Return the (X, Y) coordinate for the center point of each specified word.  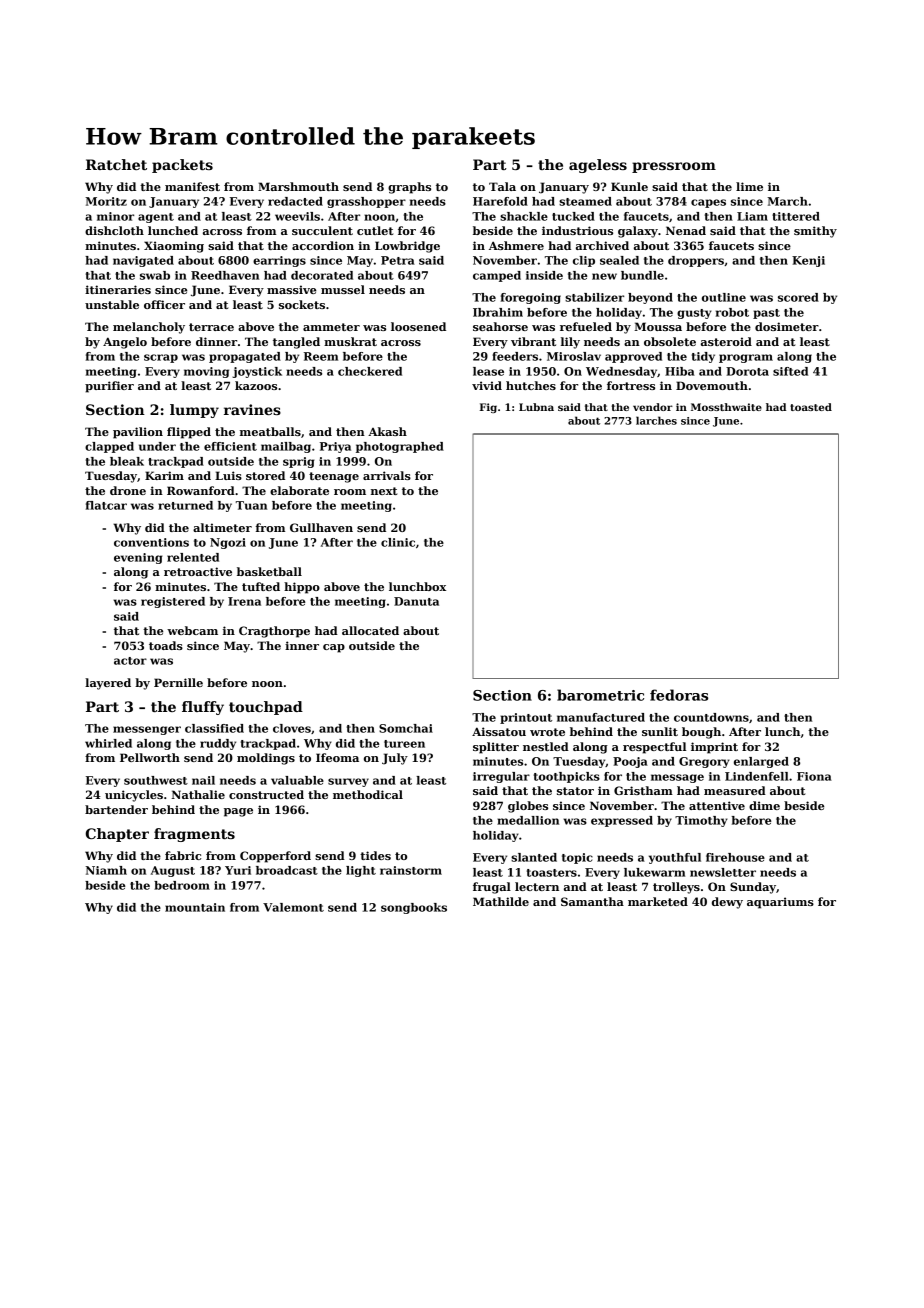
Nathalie (198, 794)
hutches (531, 385)
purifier (109, 387)
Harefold (500, 201)
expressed (622, 821)
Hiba (680, 371)
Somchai (406, 728)
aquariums (780, 903)
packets (182, 166)
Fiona (814, 776)
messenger (147, 730)
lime (749, 186)
